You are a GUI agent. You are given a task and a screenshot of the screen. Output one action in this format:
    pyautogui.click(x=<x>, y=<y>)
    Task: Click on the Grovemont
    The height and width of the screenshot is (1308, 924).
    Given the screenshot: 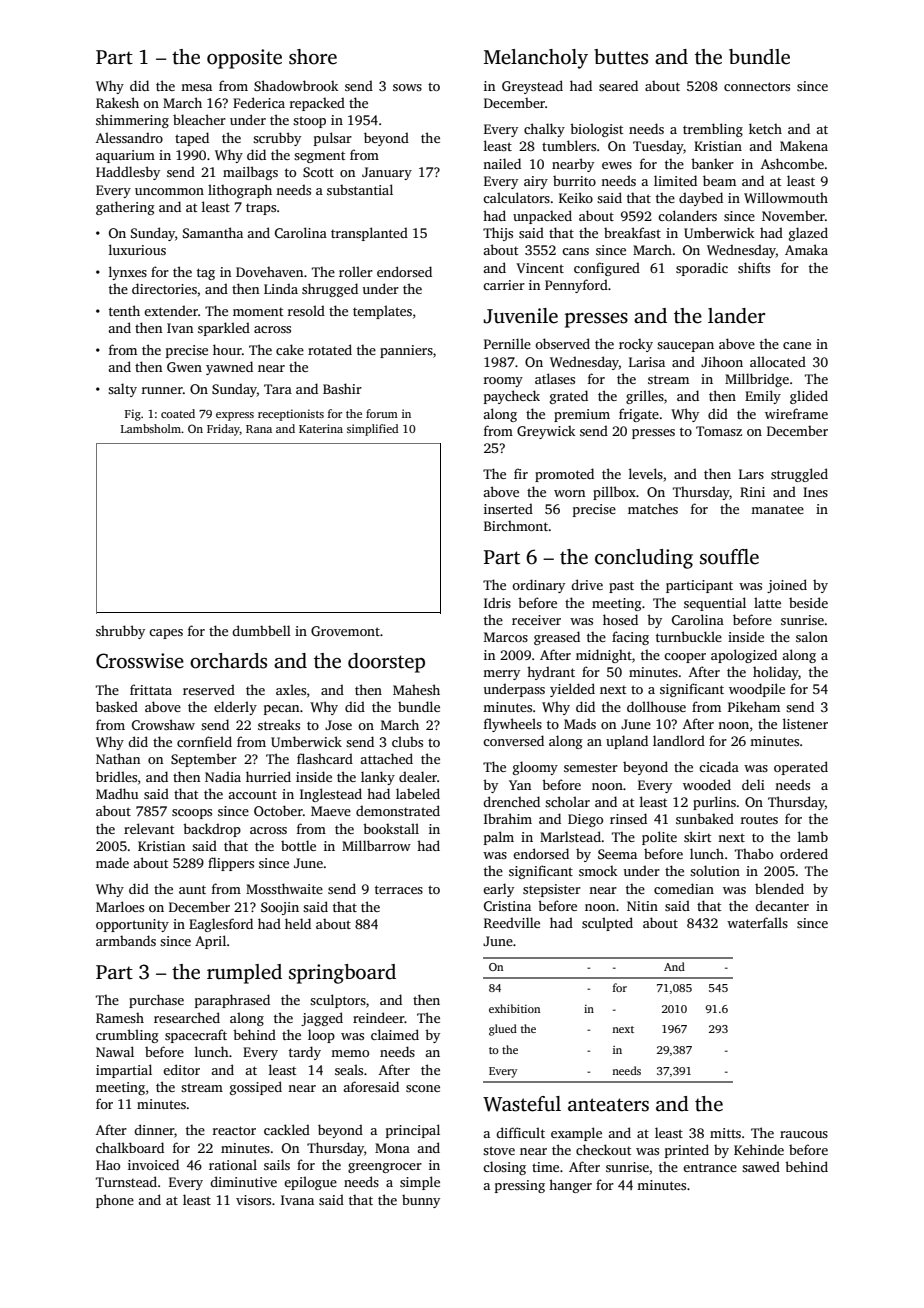 What is the action you would take?
    pyautogui.click(x=345, y=631)
